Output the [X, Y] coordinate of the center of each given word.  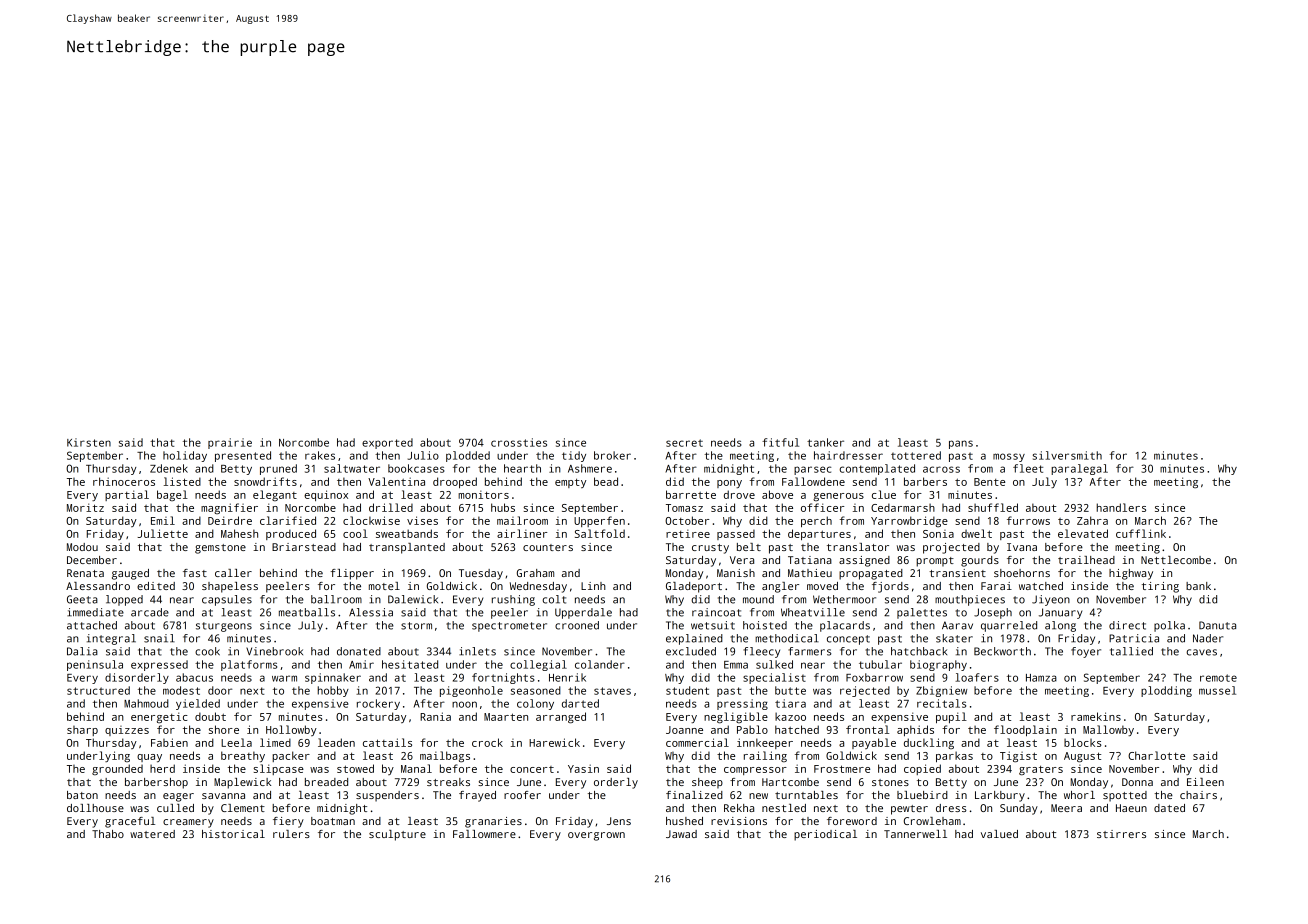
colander [600, 664]
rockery [378, 704]
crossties [519, 442]
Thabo [108, 834]
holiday [185, 456]
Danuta [1217, 625]
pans [961, 444]
